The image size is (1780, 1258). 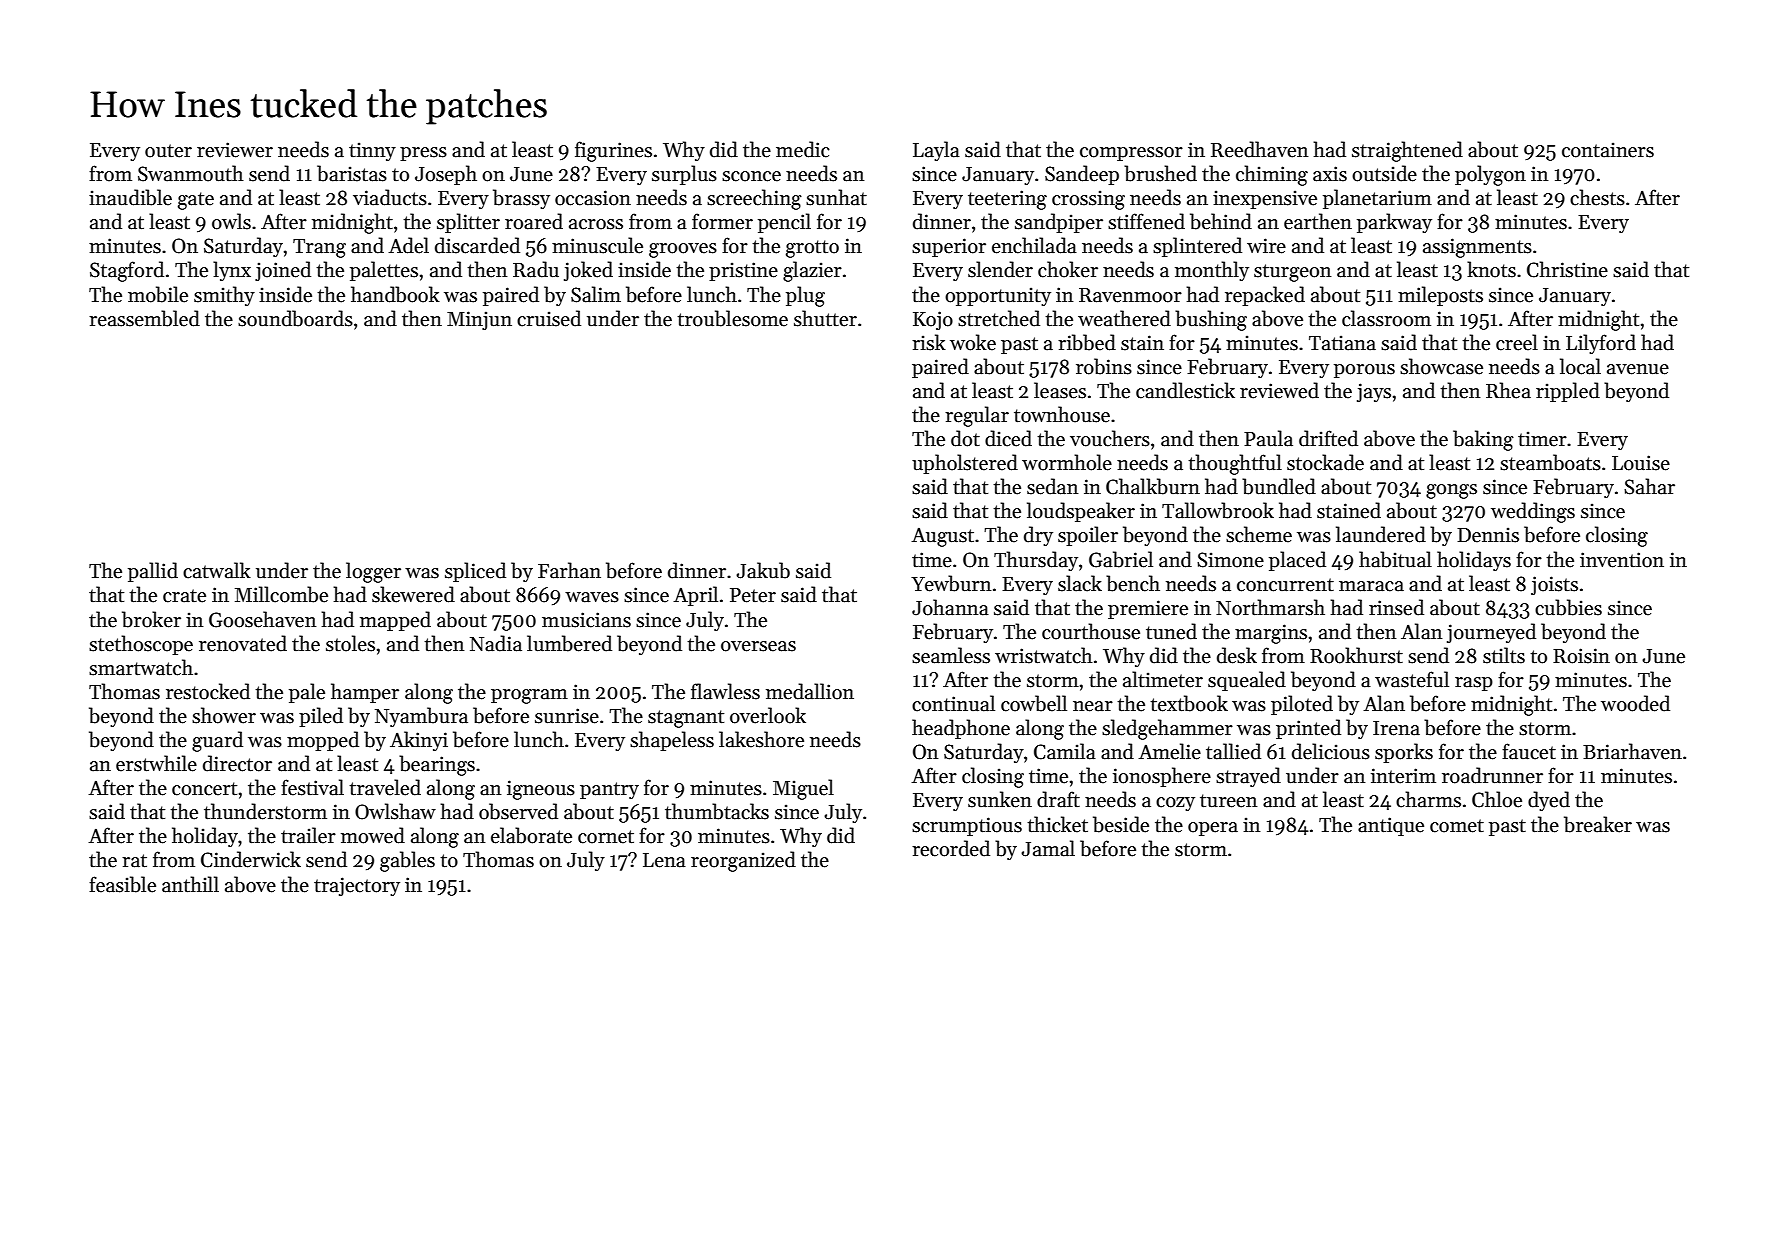 I want to click on scrumptious, so click(x=967, y=826).
